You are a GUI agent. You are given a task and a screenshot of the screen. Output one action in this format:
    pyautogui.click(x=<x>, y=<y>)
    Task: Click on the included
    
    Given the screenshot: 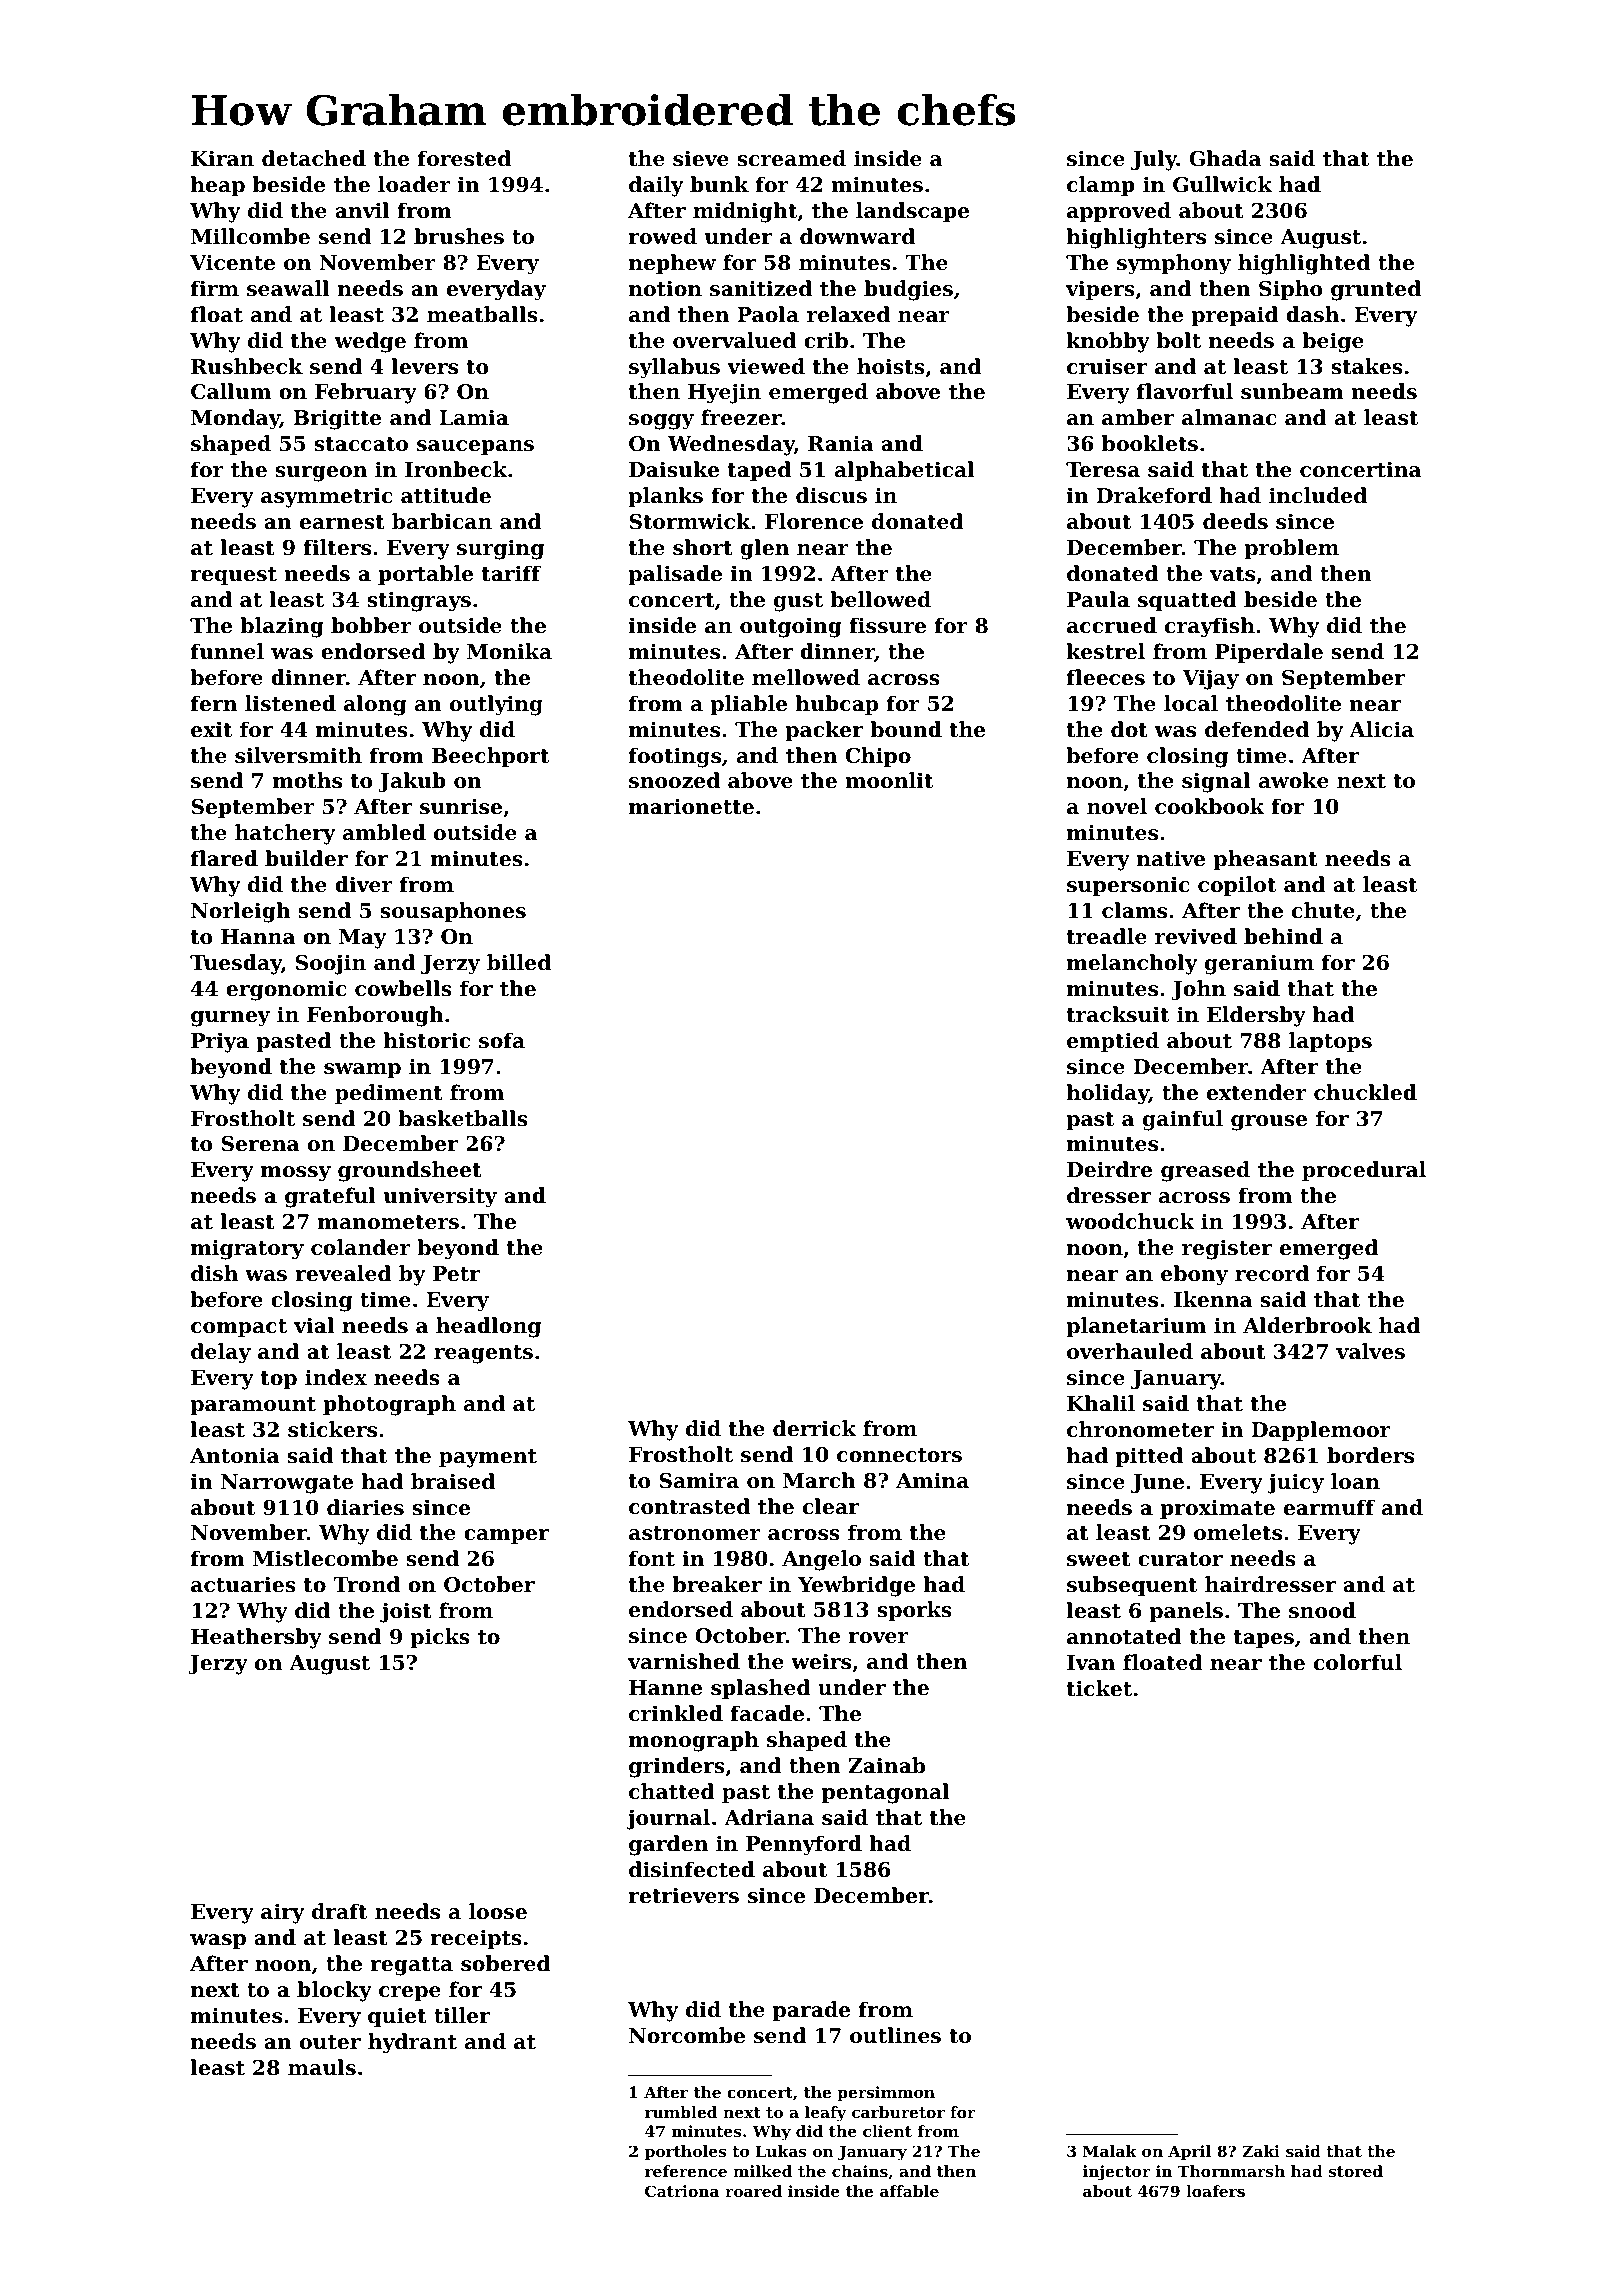 What is the action you would take?
    pyautogui.click(x=1318, y=495)
